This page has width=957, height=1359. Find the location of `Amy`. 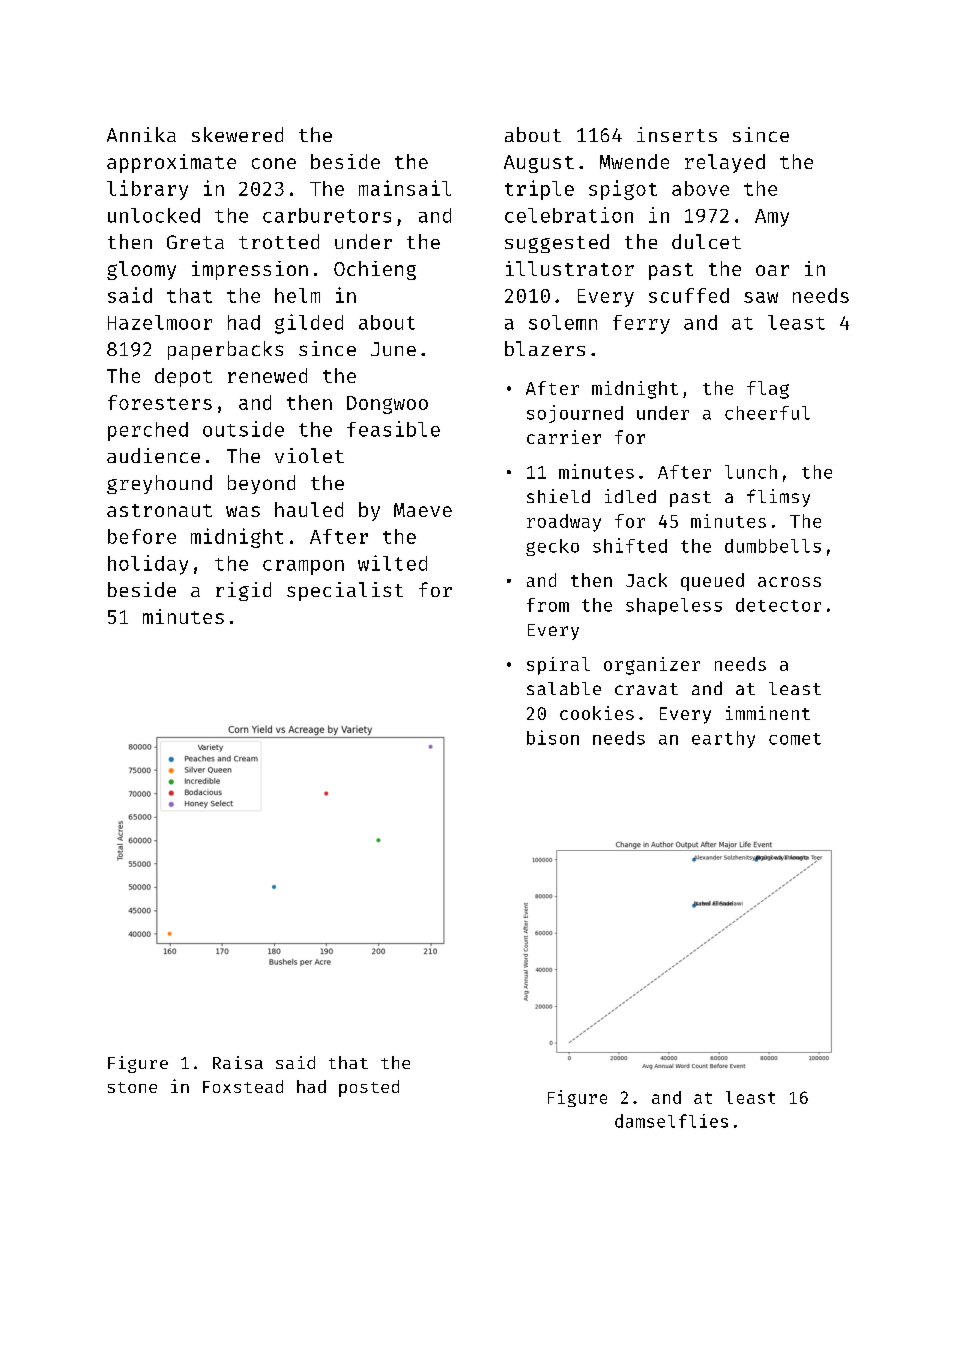

Amy is located at coordinates (772, 218).
